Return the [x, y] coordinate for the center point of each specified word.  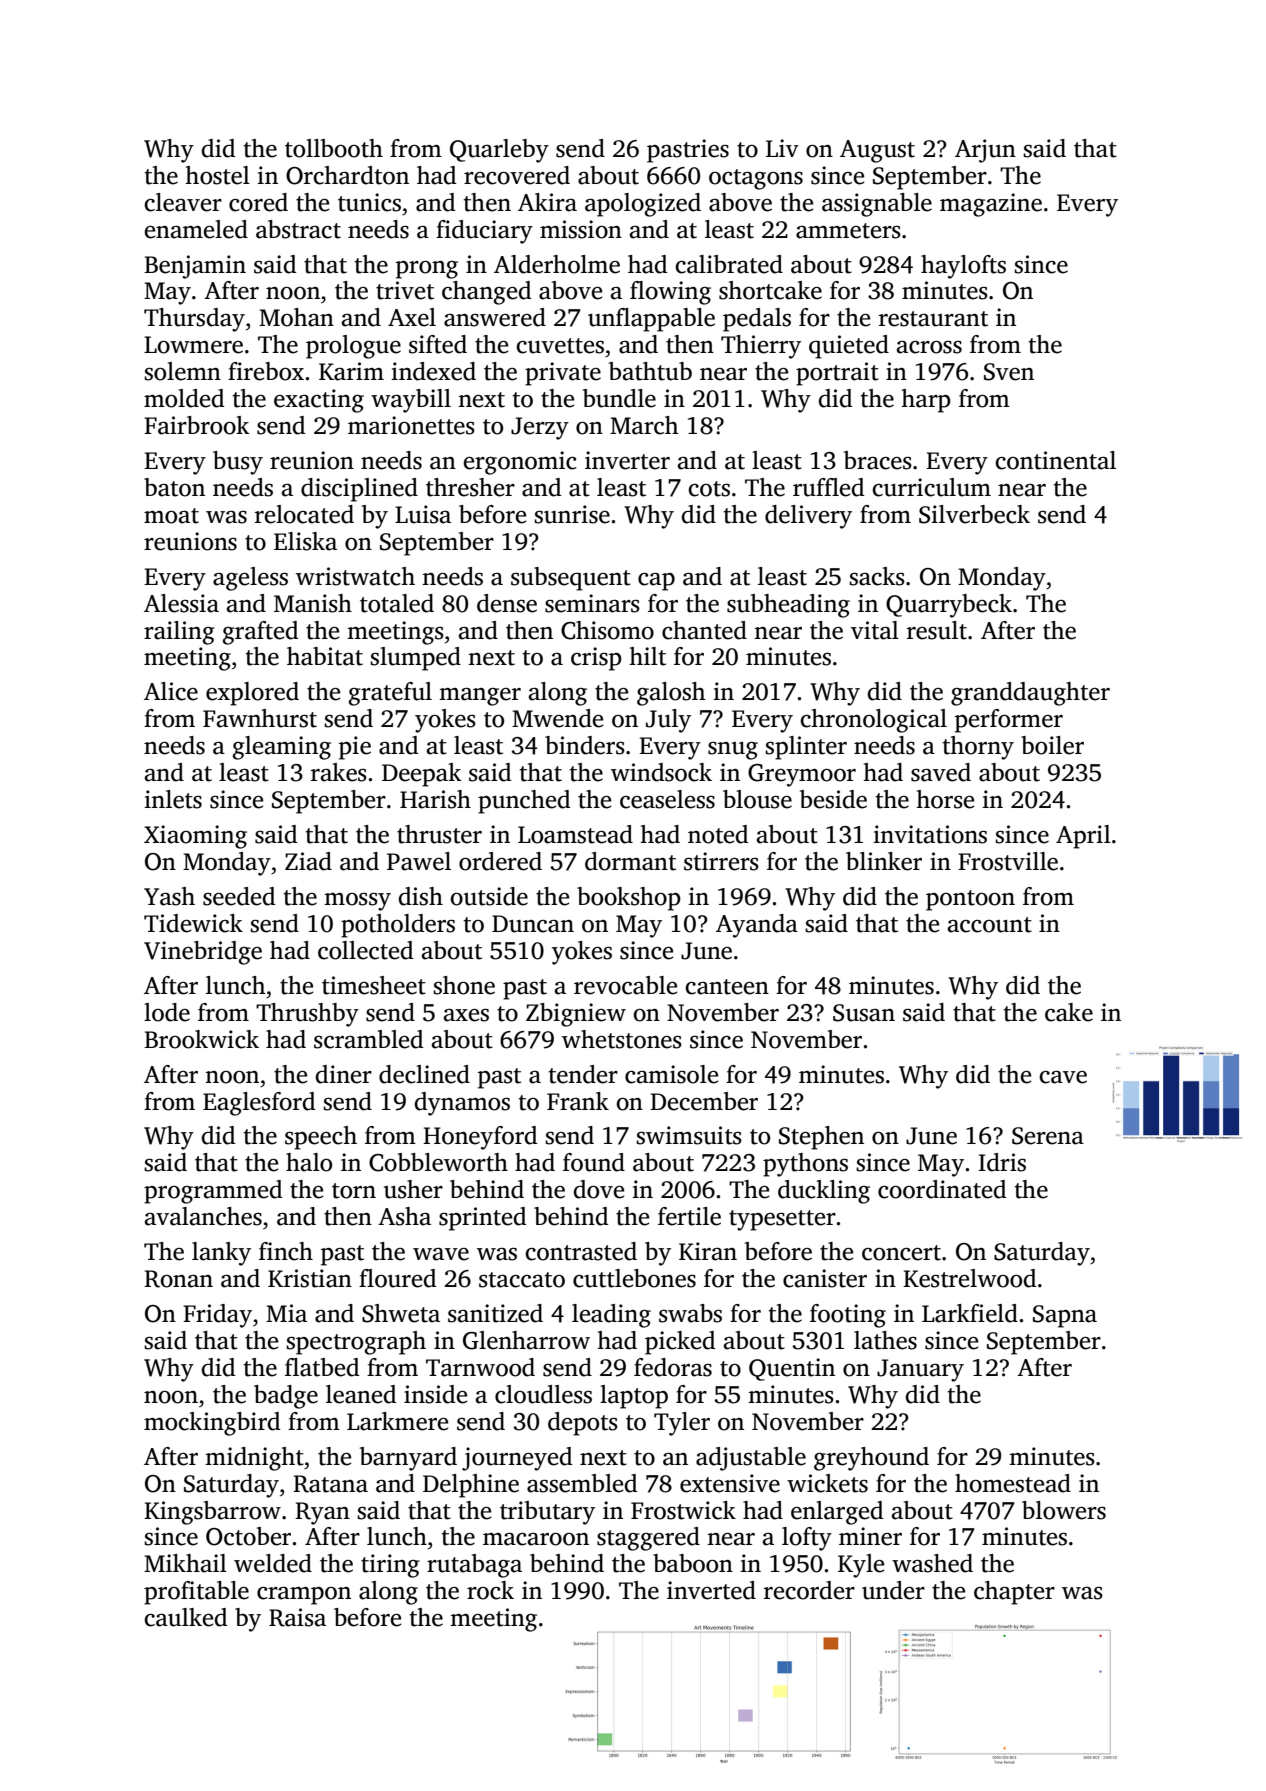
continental [1055, 460]
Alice [171, 691]
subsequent [571, 579]
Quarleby [499, 151]
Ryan [322, 1513]
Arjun [985, 151]
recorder [809, 1590]
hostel [217, 175]
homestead [1013, 1483]
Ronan [178, 1279]
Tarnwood [480, 1367]
